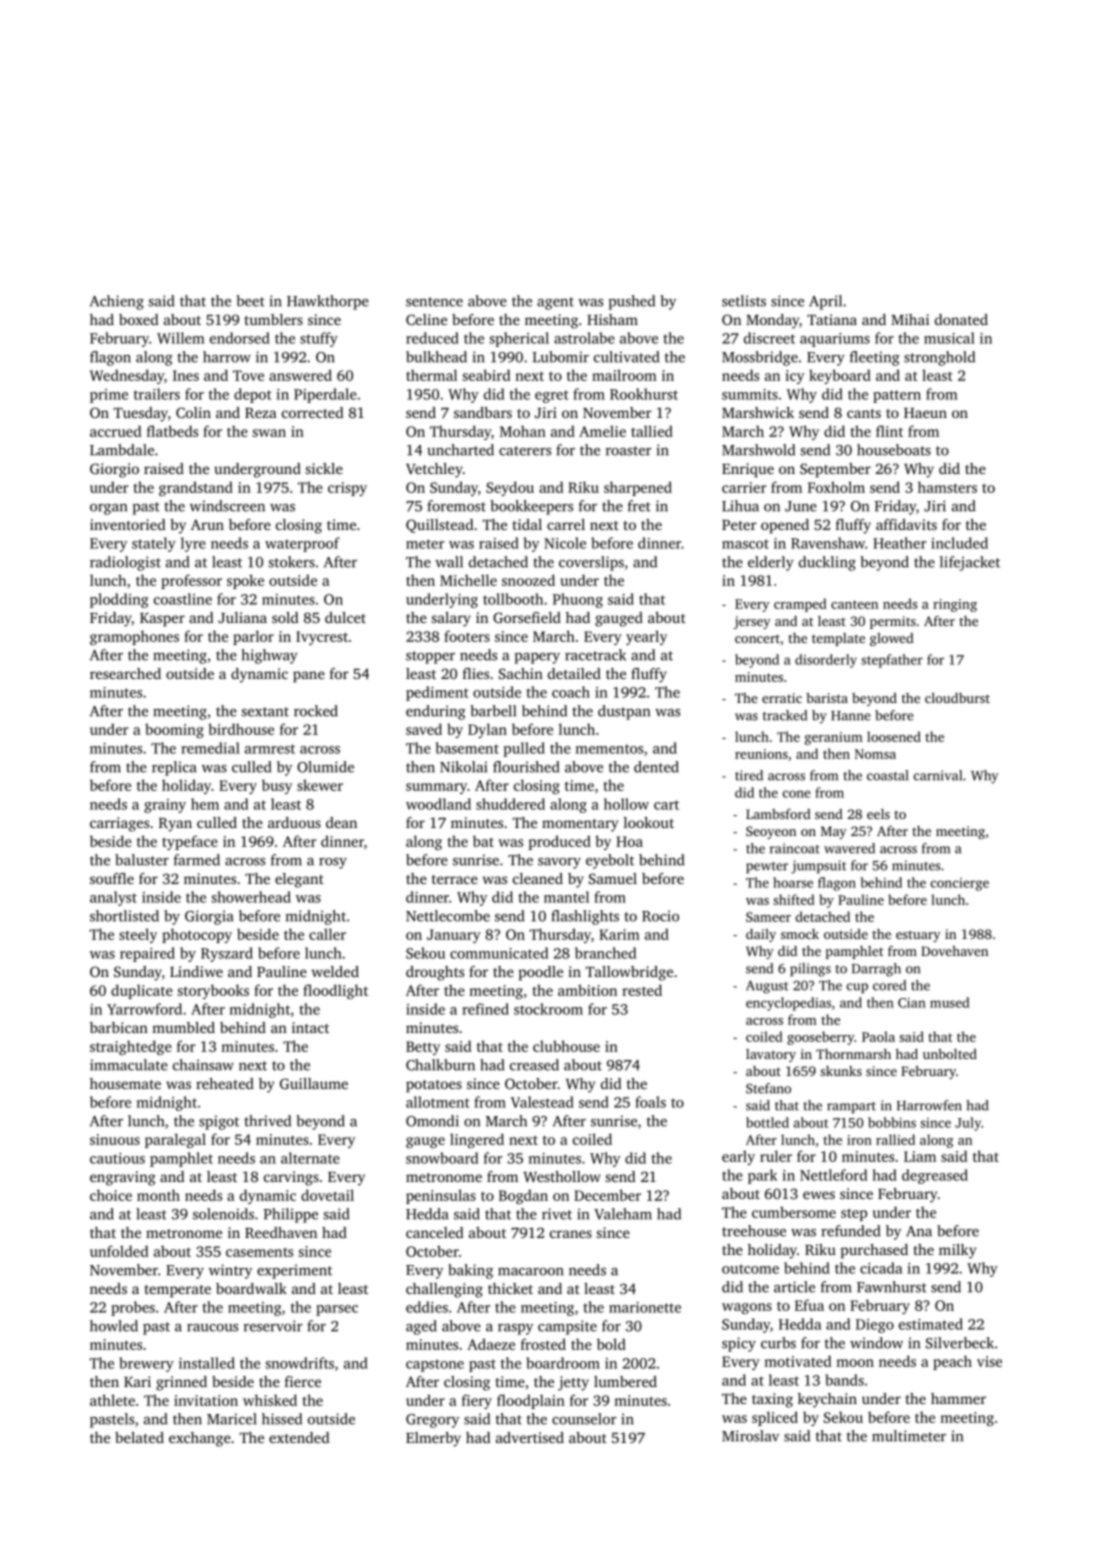 The height and width of the image is (1546, 1093). I want to click on coverslips, so click(591, 563).
